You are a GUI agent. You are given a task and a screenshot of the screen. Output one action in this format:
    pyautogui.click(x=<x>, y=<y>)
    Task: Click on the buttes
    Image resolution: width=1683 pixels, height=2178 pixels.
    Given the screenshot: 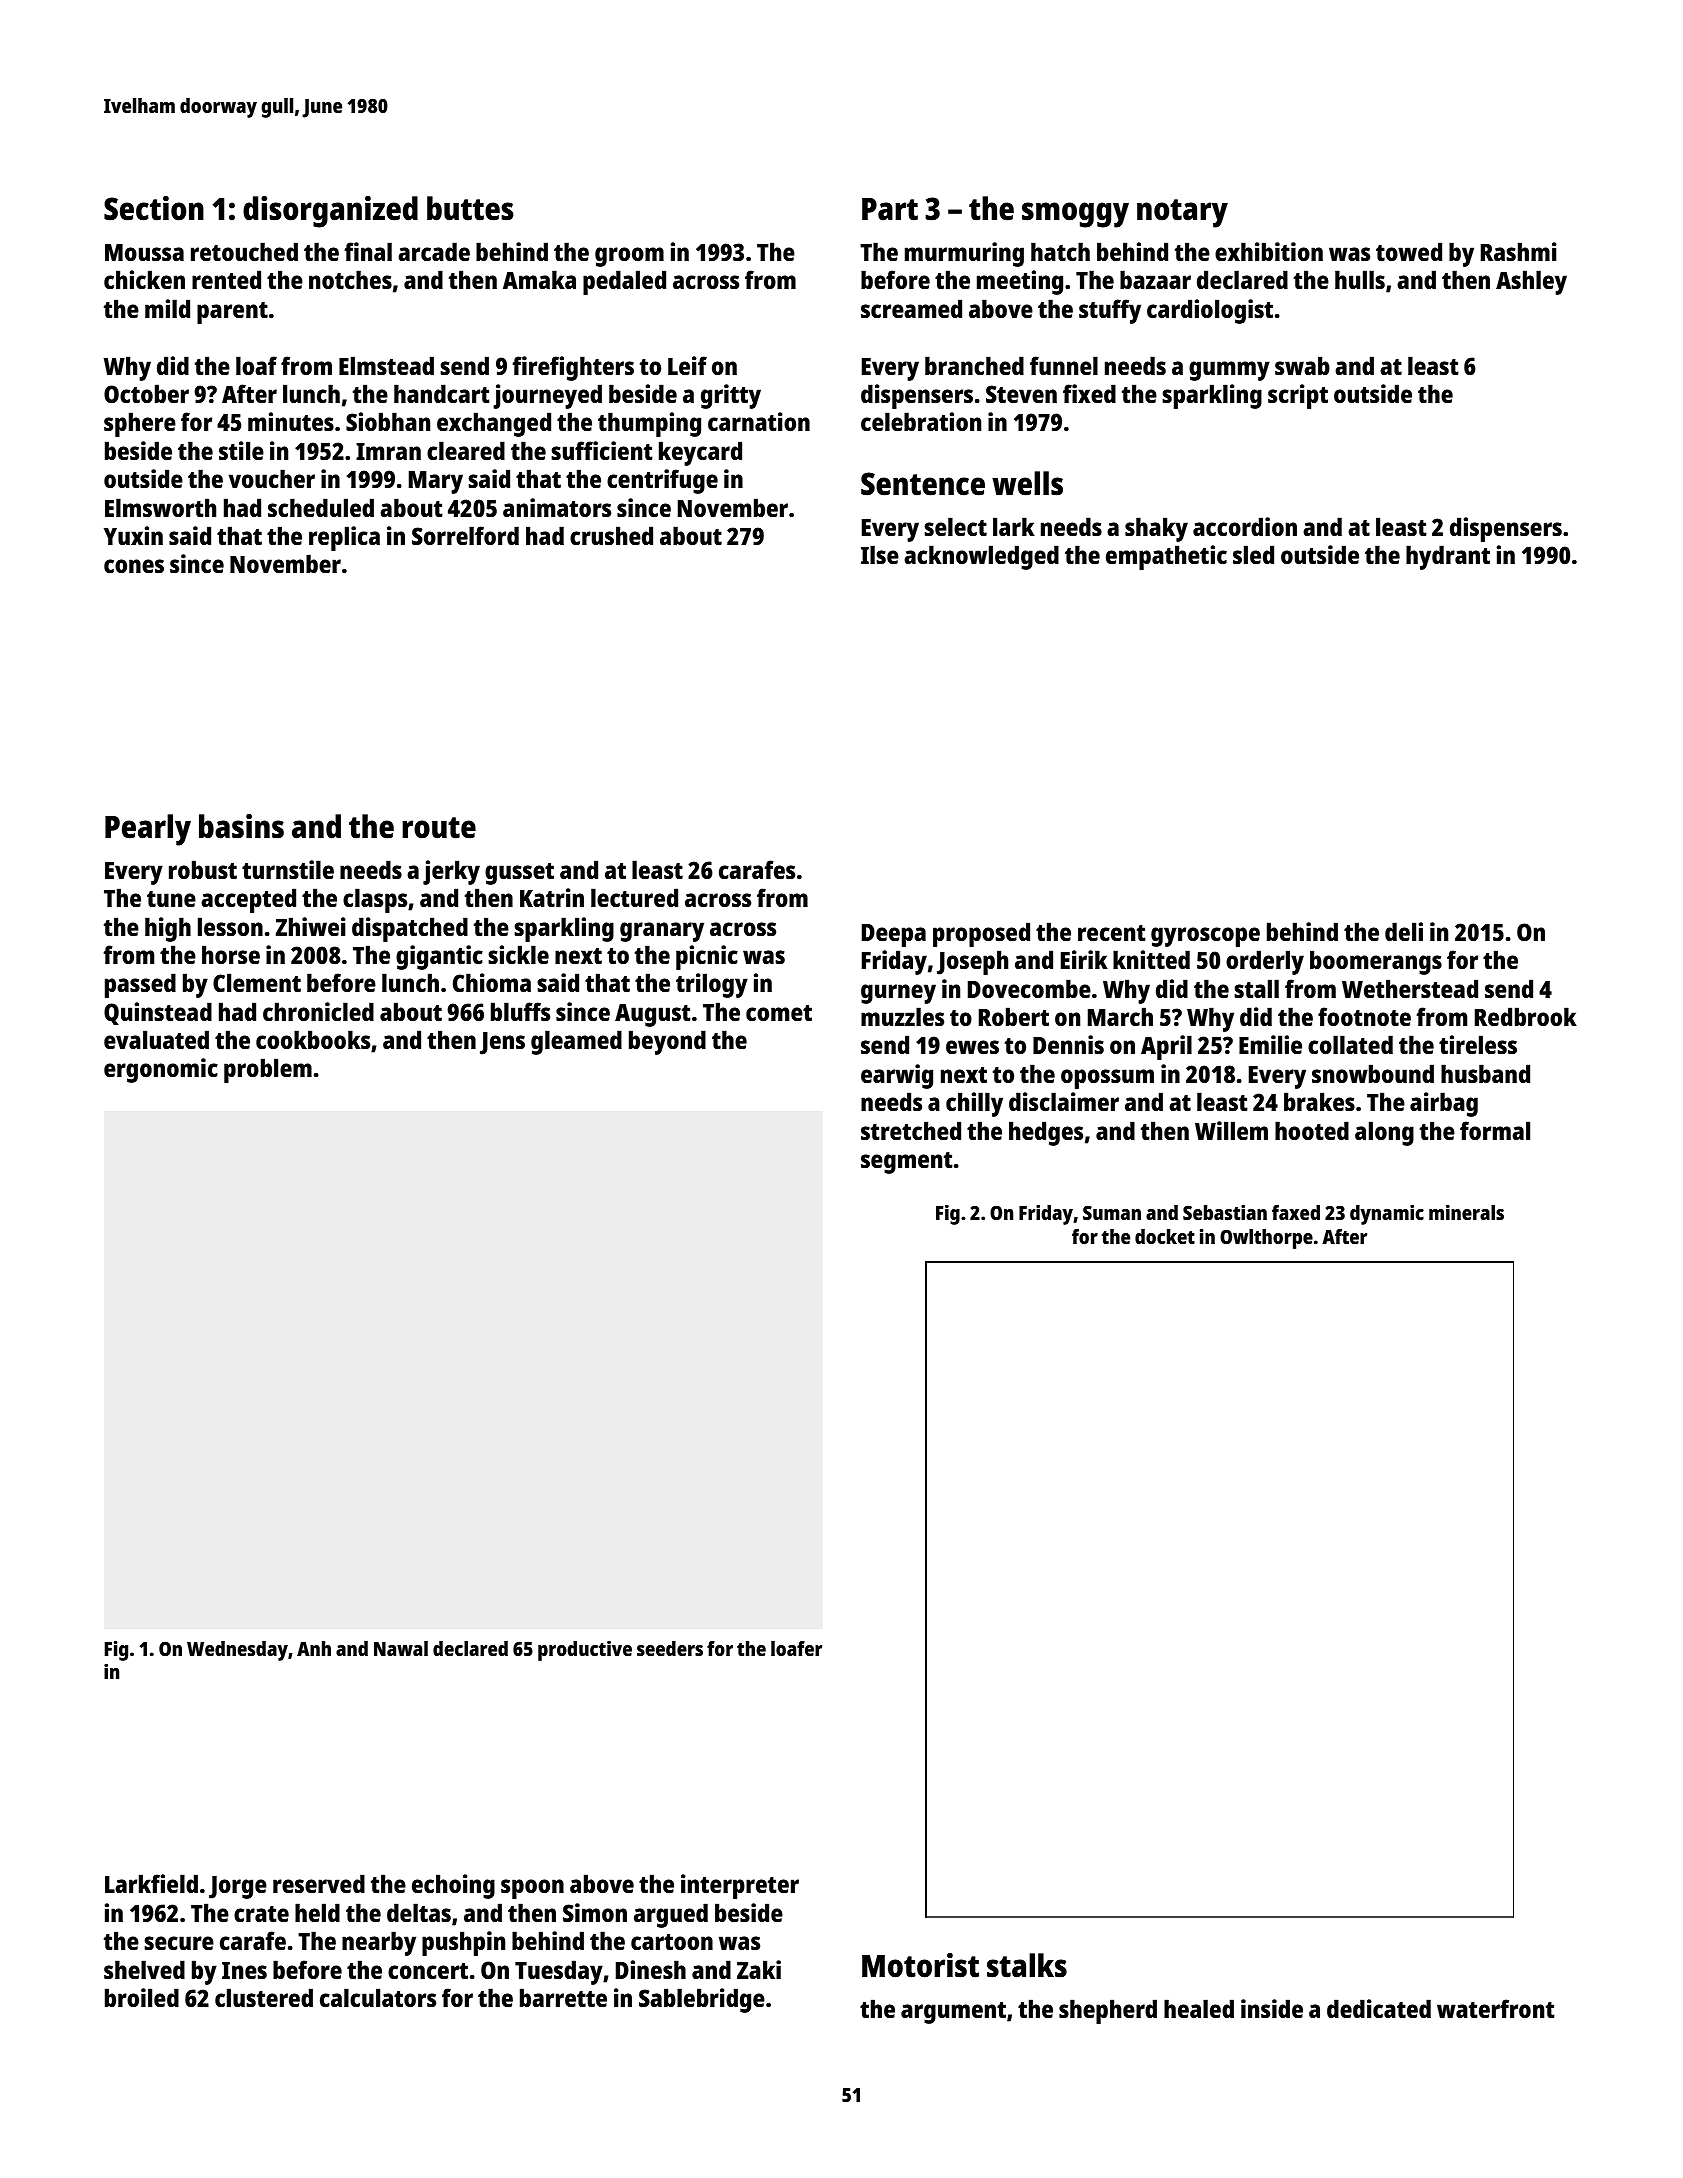 What is the action you would take?
    pyautogui.click(x=470, y=208)
